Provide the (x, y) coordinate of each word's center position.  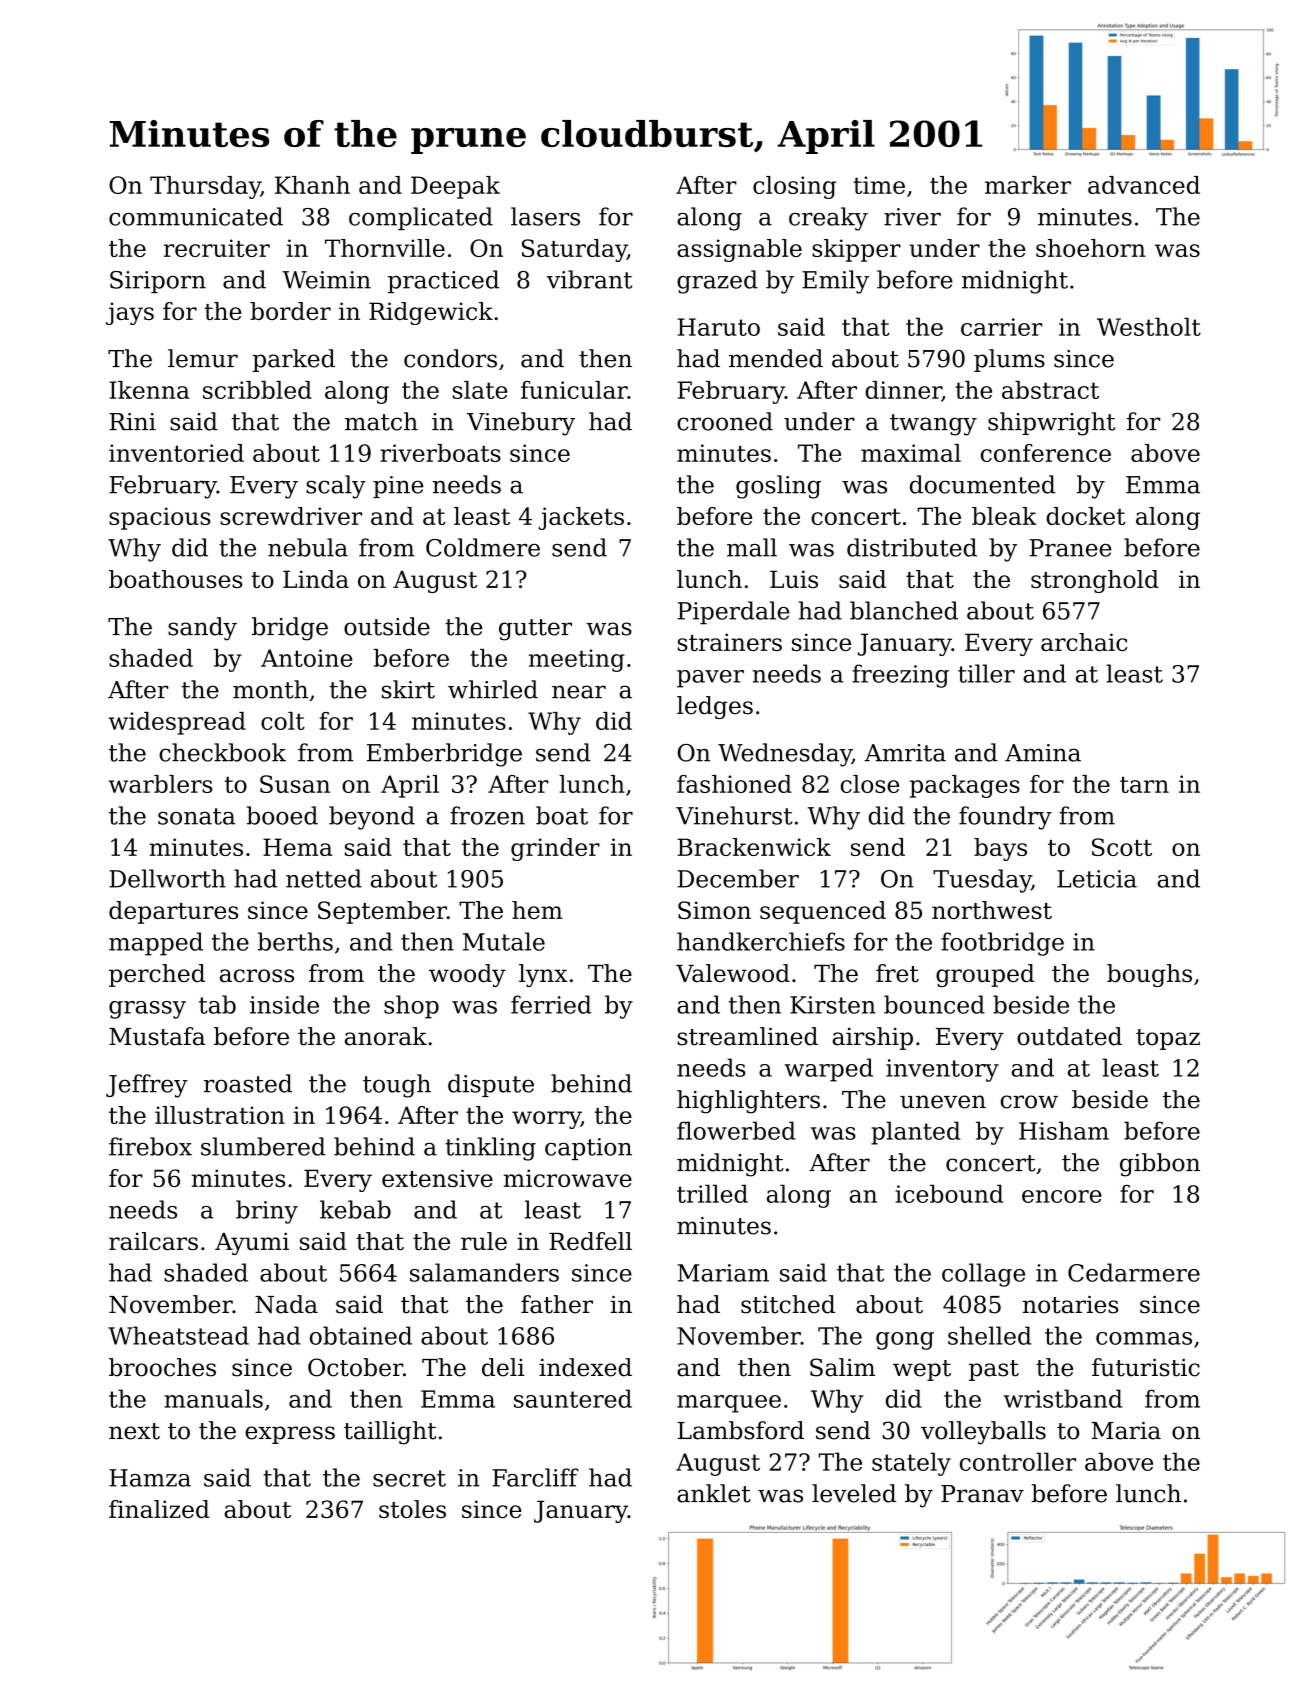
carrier (1001, 327)
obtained (361, 1335)
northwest (992, 910)
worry (546, 1120)
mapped (156, 944)
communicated (196, 216)
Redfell (590, 1241)
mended (776, 358)
